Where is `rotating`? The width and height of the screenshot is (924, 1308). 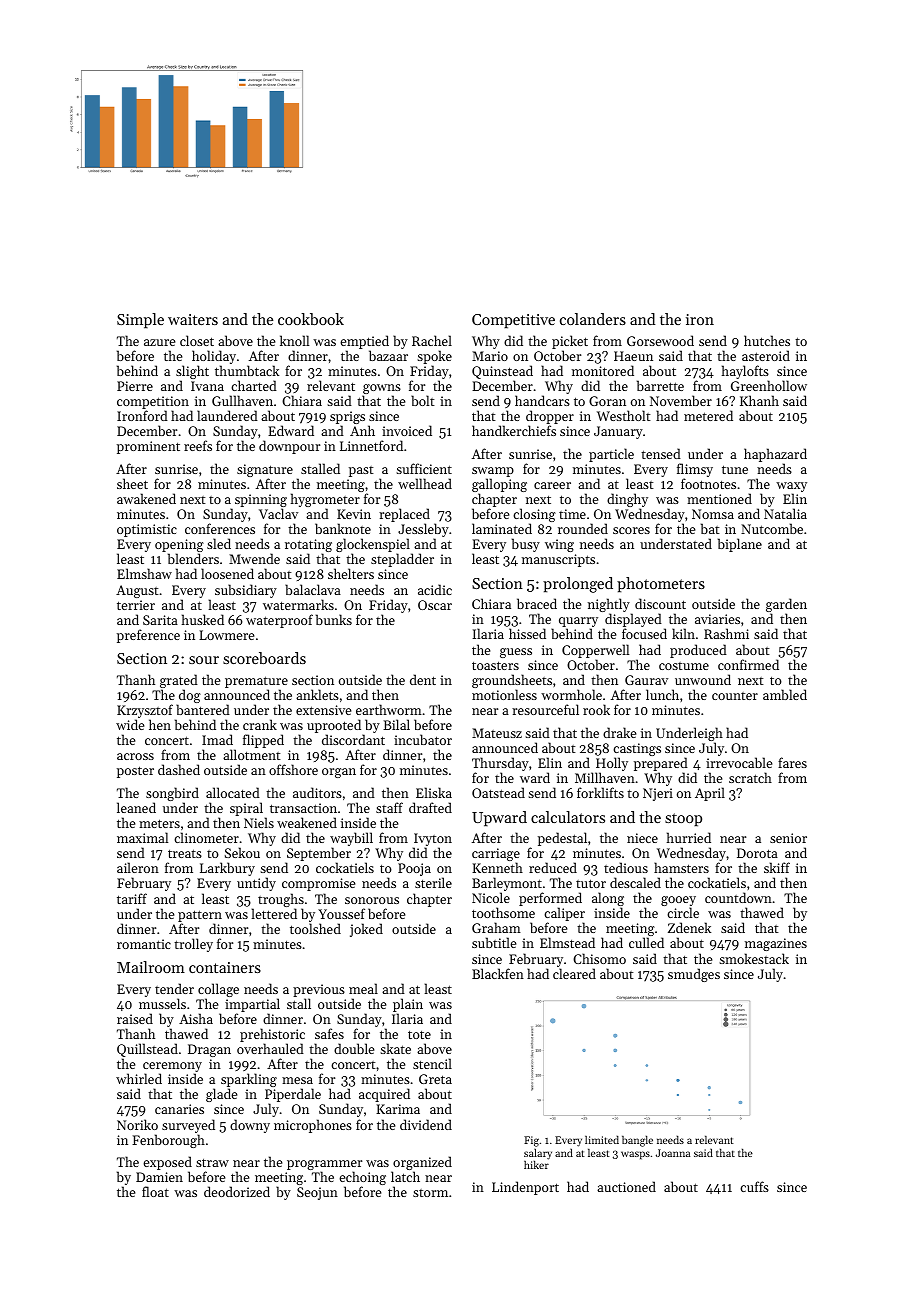
rotating is located at coordinates (308, 546).
